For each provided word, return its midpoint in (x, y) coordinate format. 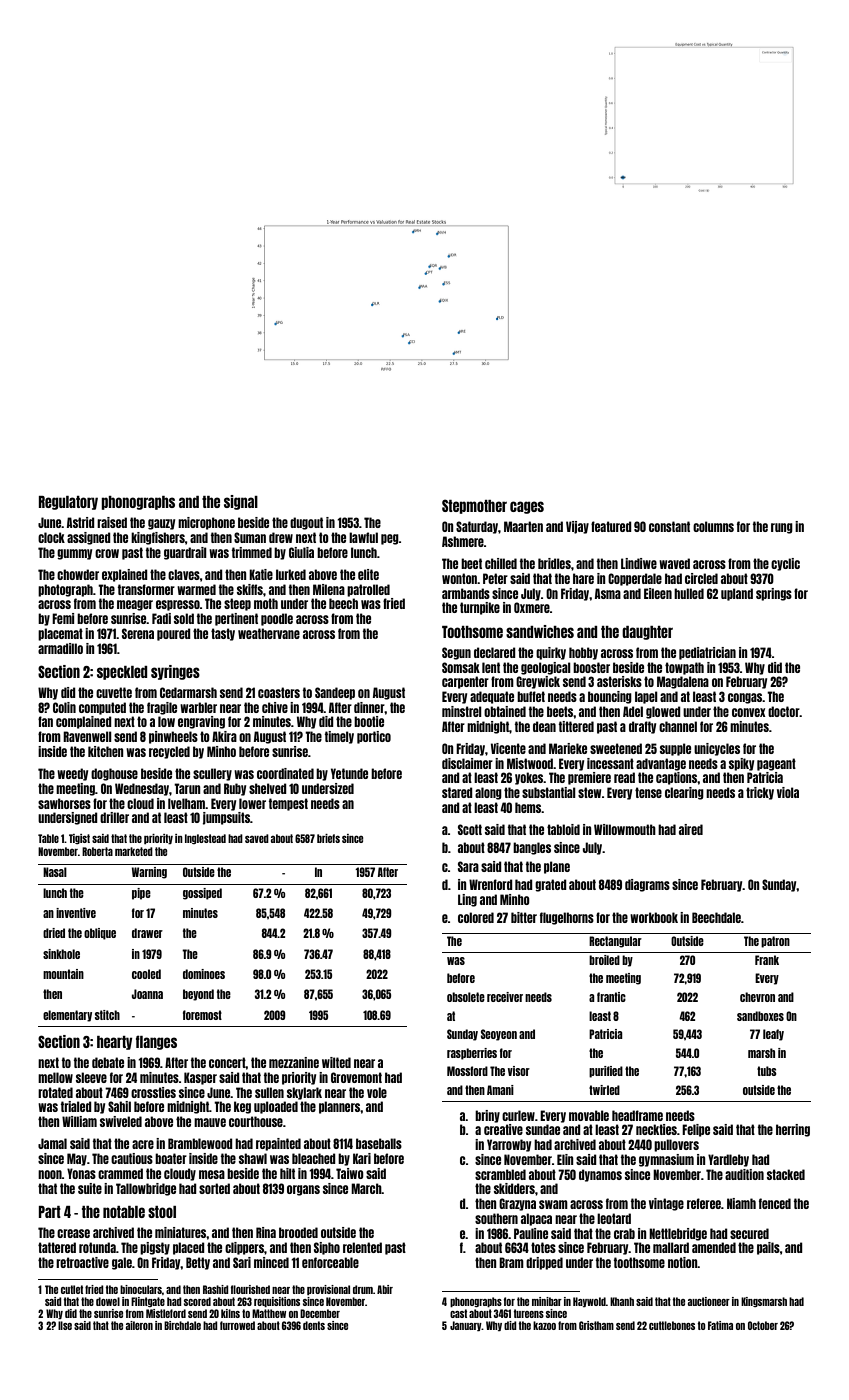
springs (774, 594)
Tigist (79, 839)
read (624, 777)
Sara (468, 866)
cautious (132, 1158)
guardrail (185, 553)
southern (496, 1218)
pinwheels (173, 737)
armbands (466, 593)
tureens (528, 1313)
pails (768, 1248)
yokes (529, 778)
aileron (139, 1325)
